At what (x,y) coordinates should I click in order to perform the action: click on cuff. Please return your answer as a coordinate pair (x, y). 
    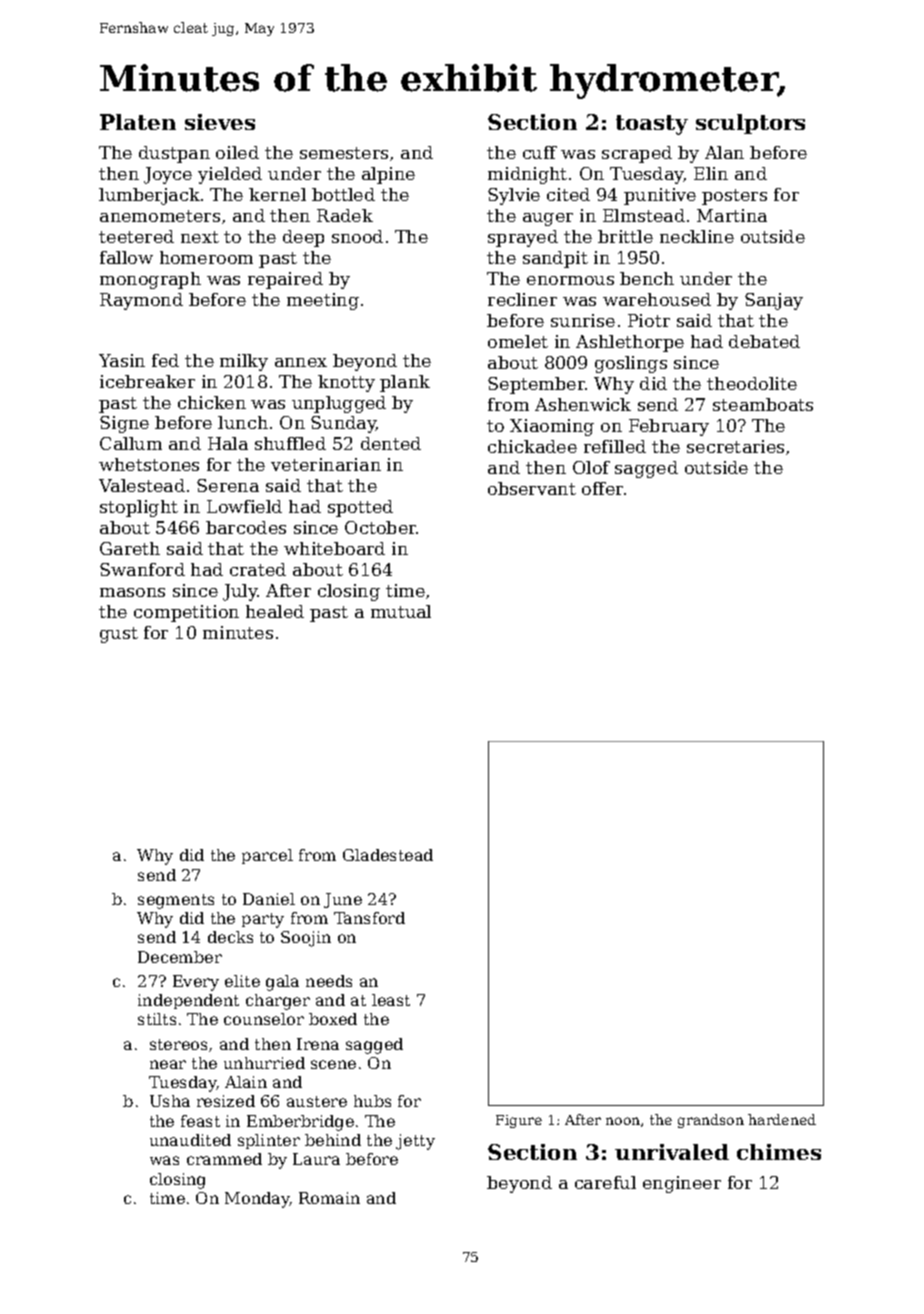
    Looking at the image, I should click on (540, 152).
